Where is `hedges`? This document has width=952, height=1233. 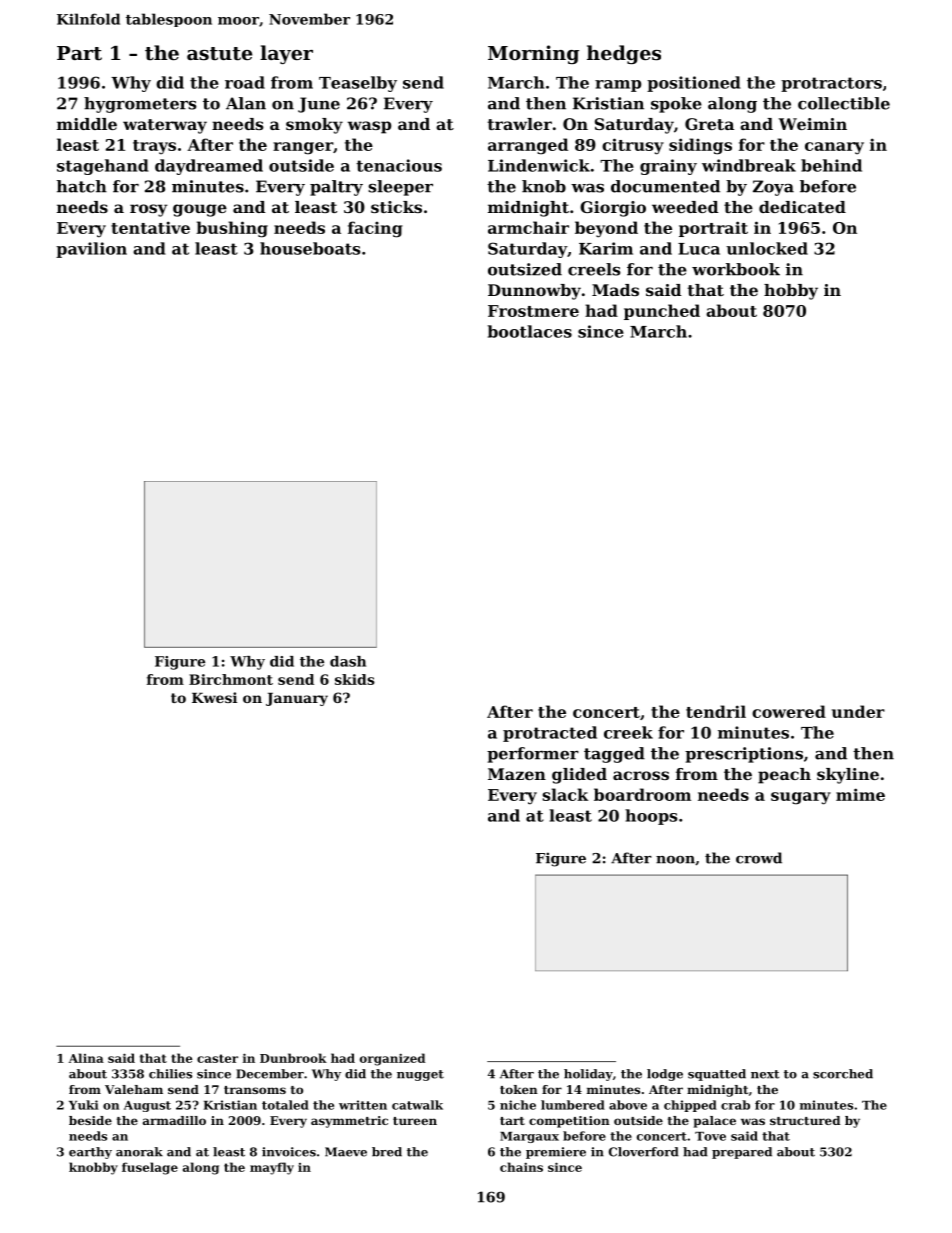 hedges is located at coordinates (624, 54).
